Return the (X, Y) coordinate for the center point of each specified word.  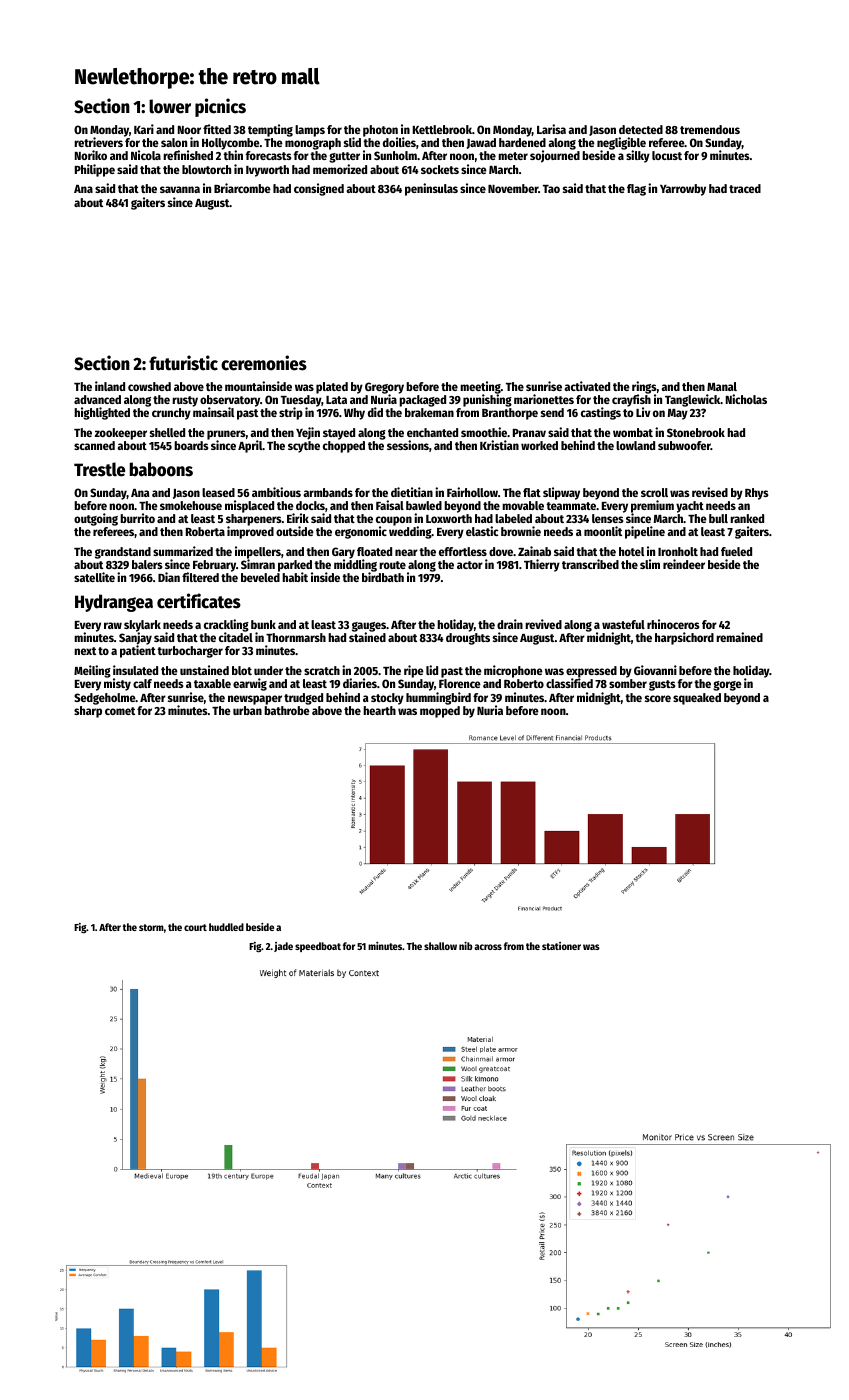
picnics (220, 107)
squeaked (697, 699)
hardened (522, 142)
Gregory (384, 388)
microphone (513, 671)
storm (151, 927)
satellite (94, 577)
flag (636, 190)
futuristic (183, 363)
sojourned (555, 157)
